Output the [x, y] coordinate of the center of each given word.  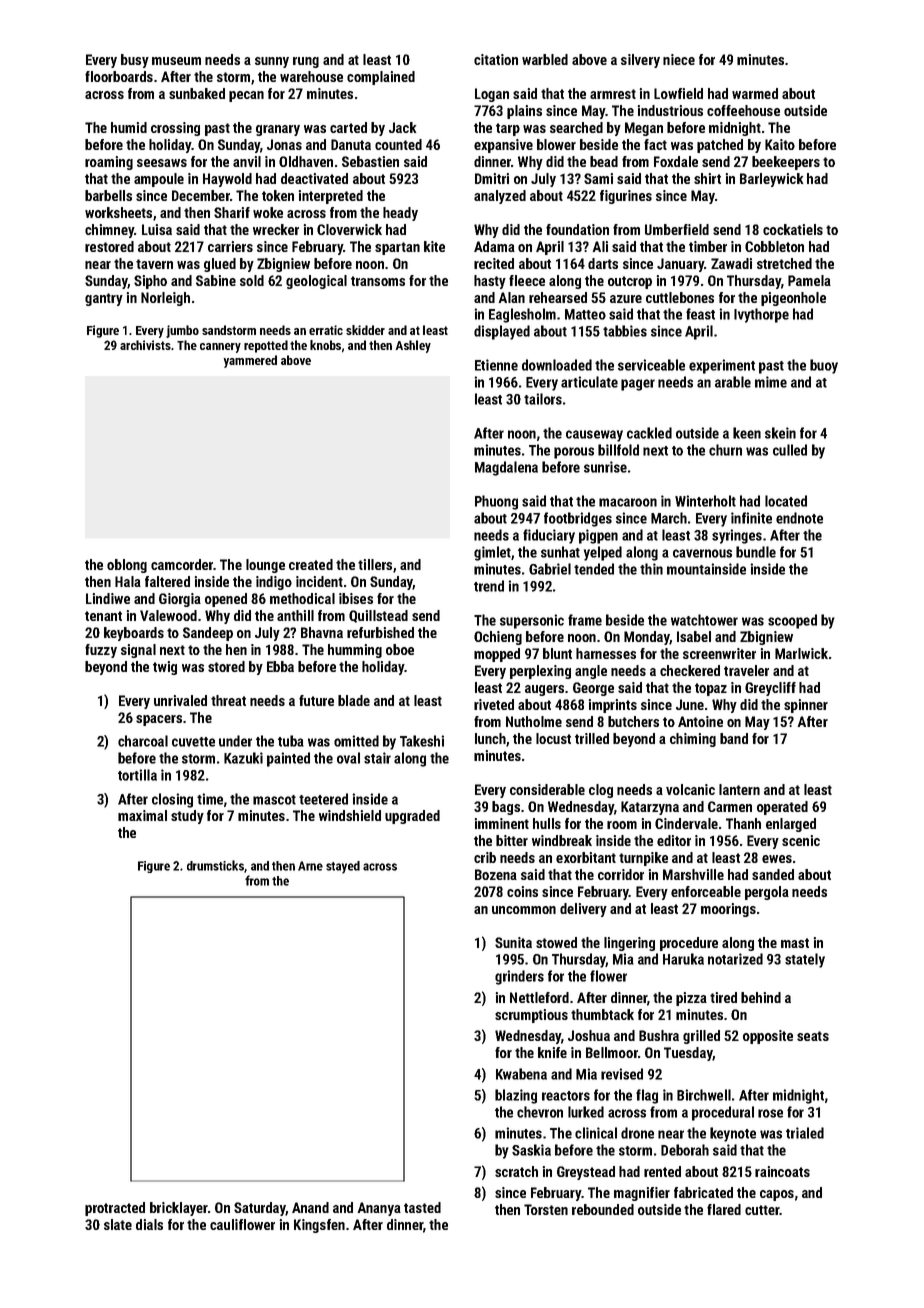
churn [725, 450]
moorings [728, 910]
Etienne [496, 365]
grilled [701, 1037]
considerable [547, 789]
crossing [175, 129]
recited [494, 263]
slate [118, 1224]
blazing [516, 1096]
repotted [266, 346]
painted [288, 759]
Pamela [809, 280]
